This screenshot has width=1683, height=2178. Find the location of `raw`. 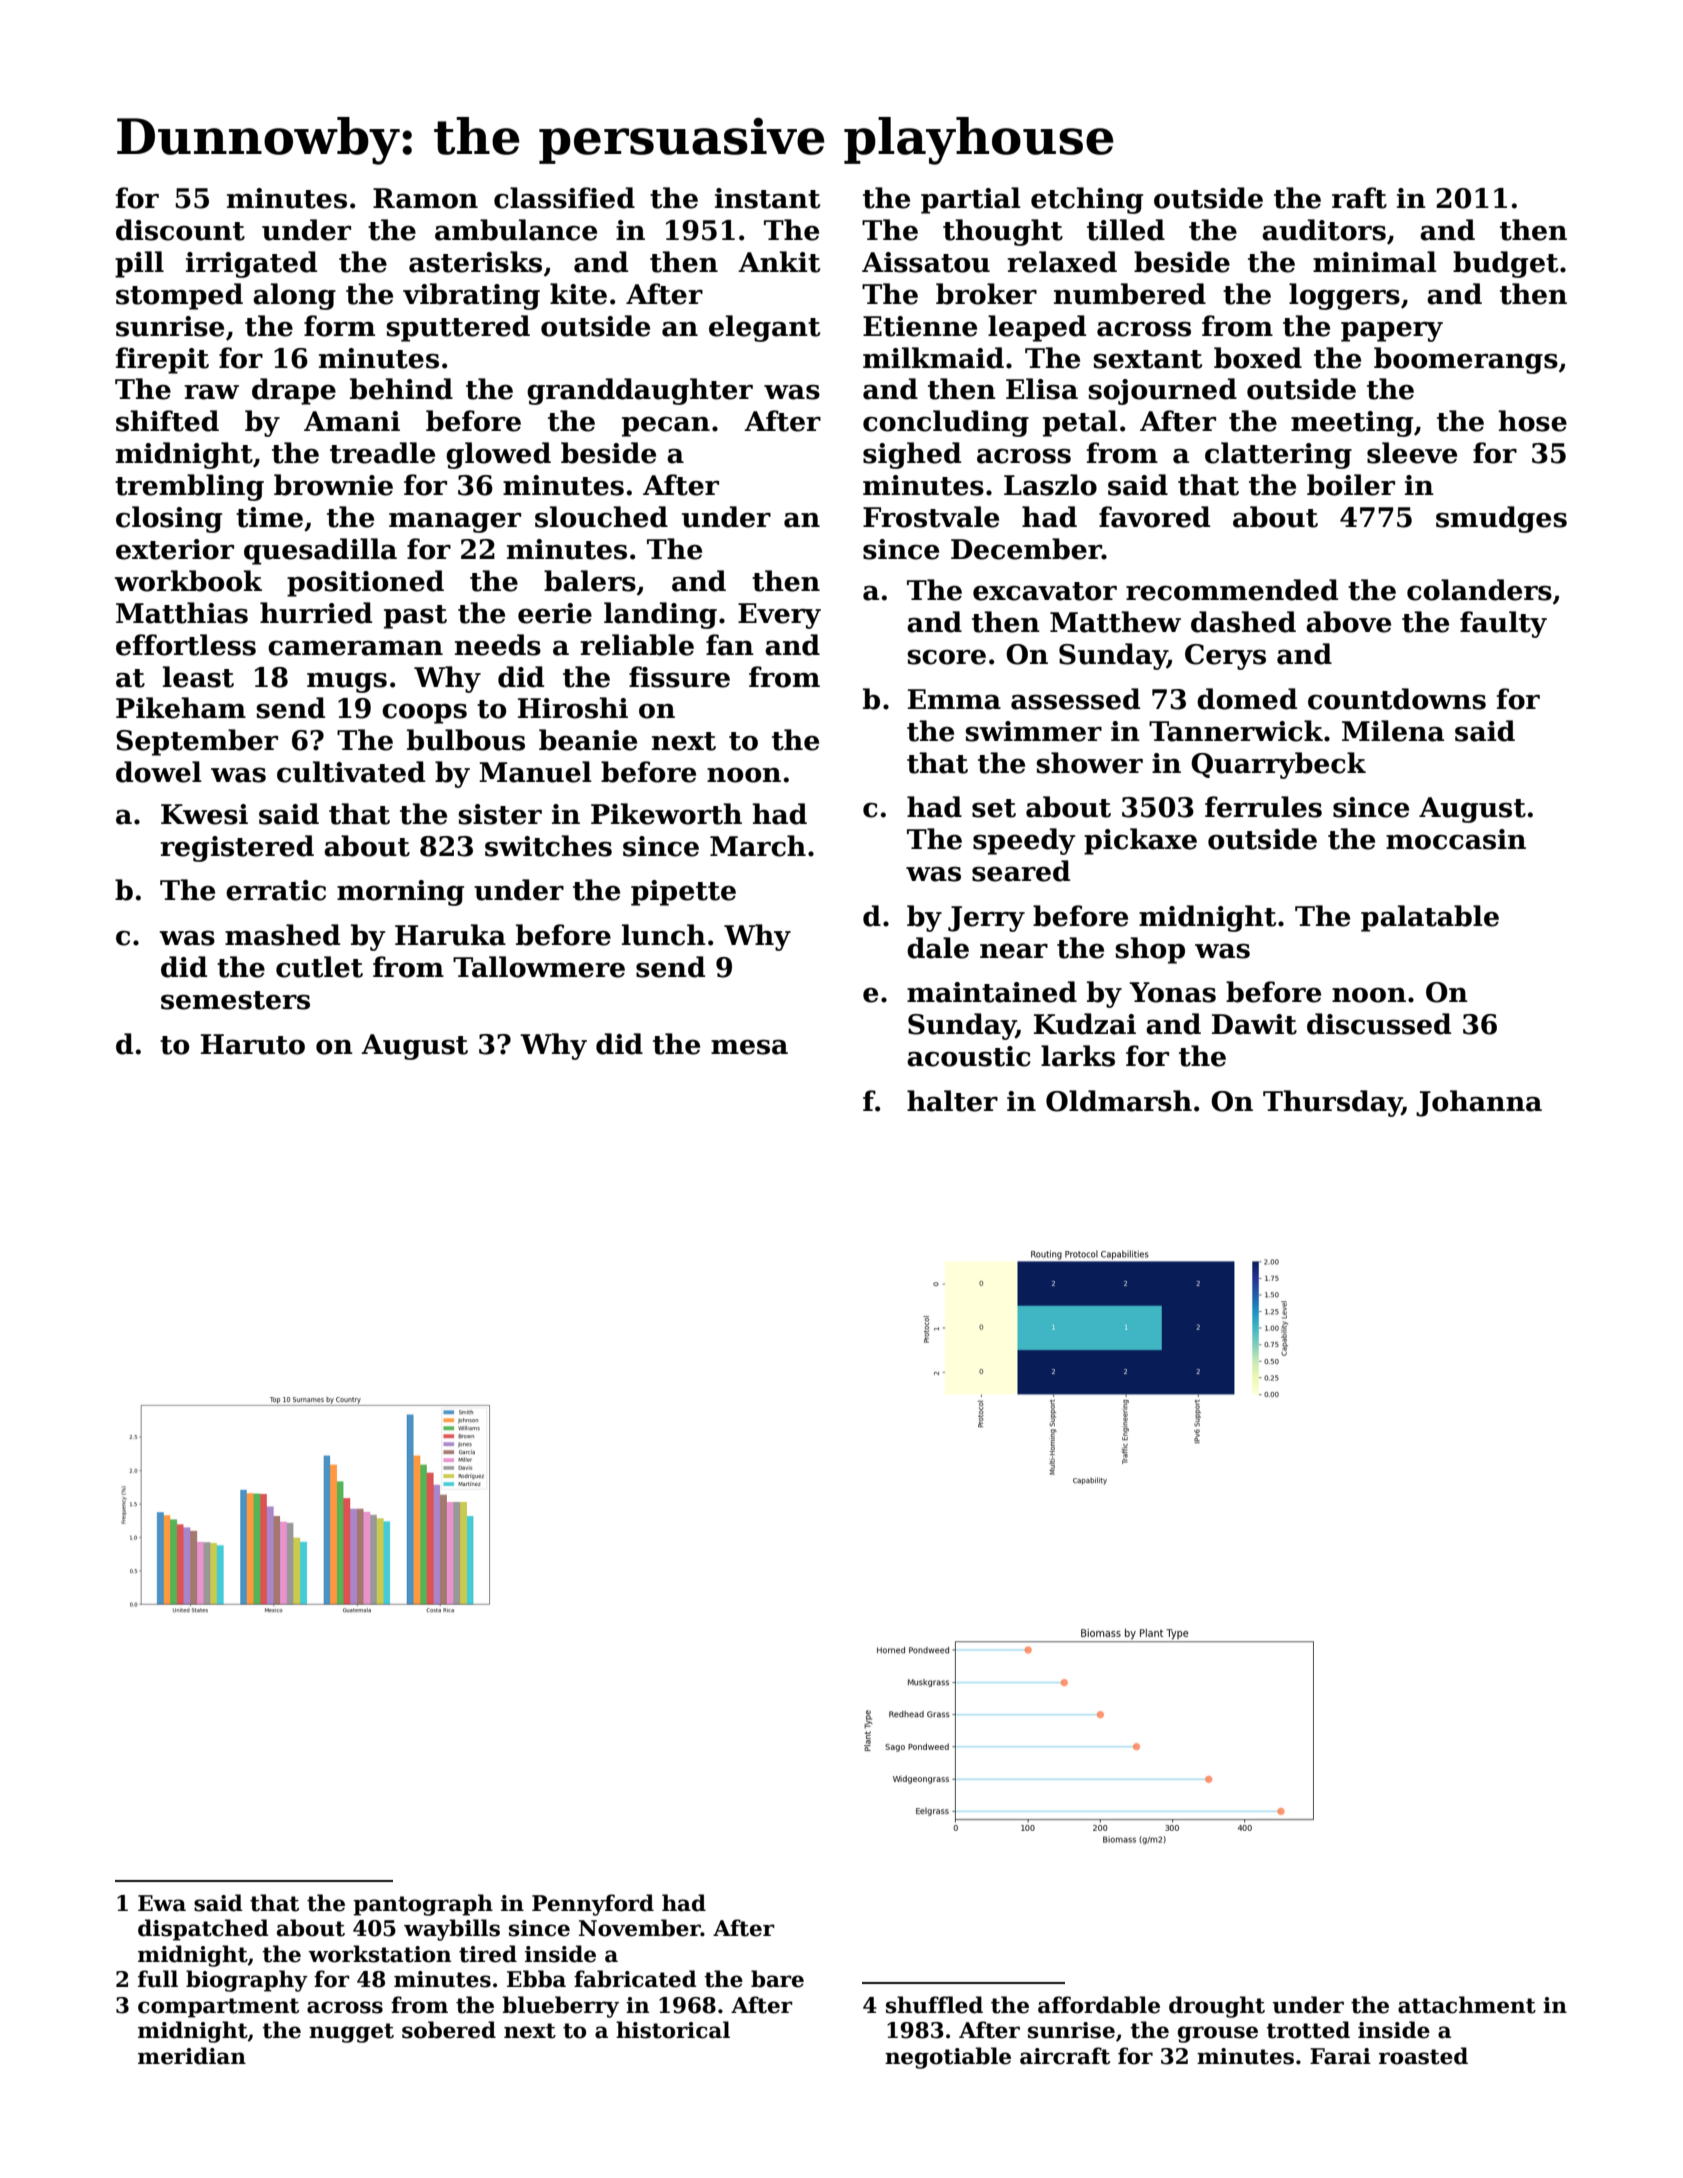

raw is located at coordinates (211, 392).
